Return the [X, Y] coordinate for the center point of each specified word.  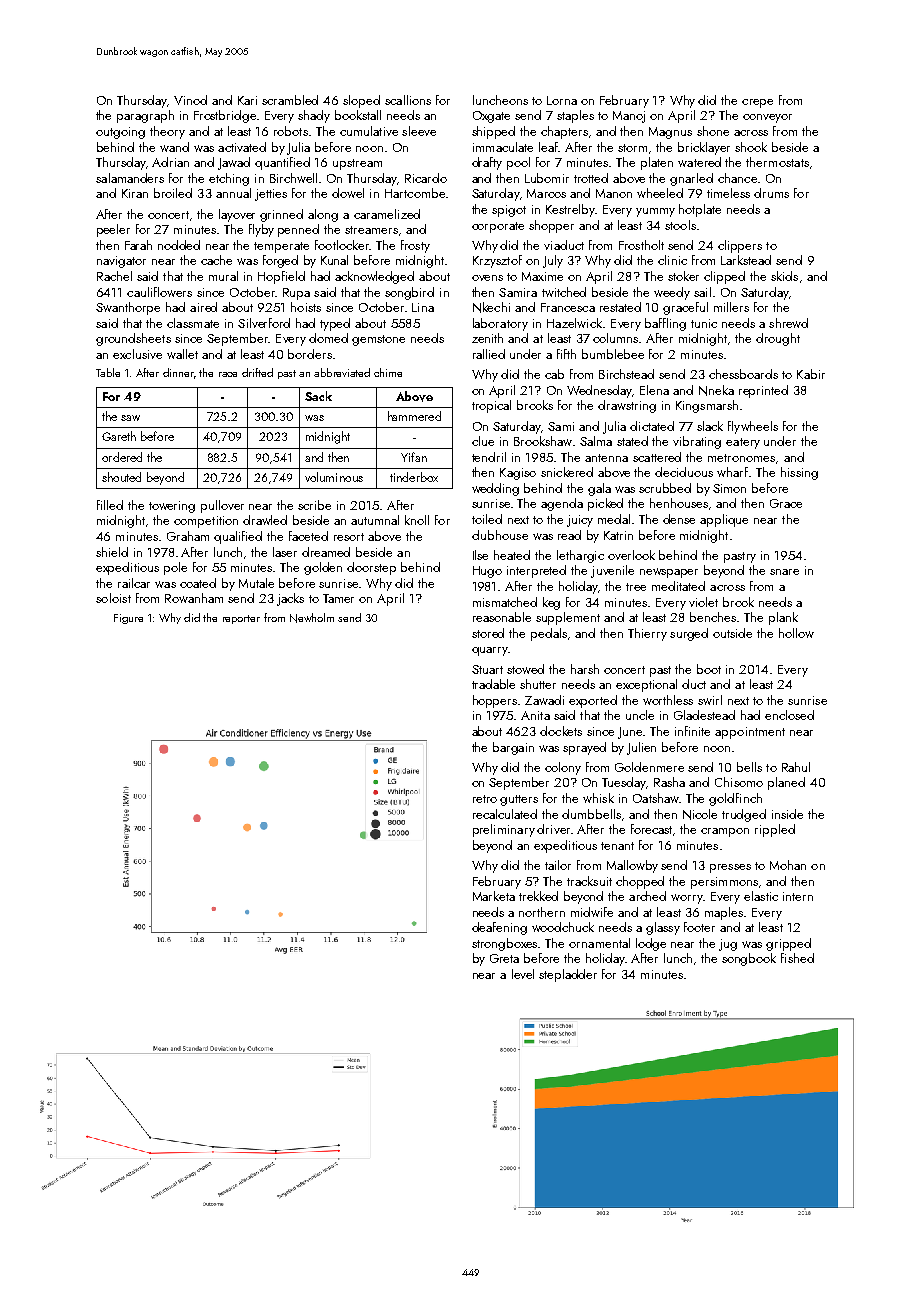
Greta [504, 958]
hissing [799, 473]
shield [112, 552]
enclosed [789, 715]
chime [388, 372]
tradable [493, 684]
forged [280, 261]
